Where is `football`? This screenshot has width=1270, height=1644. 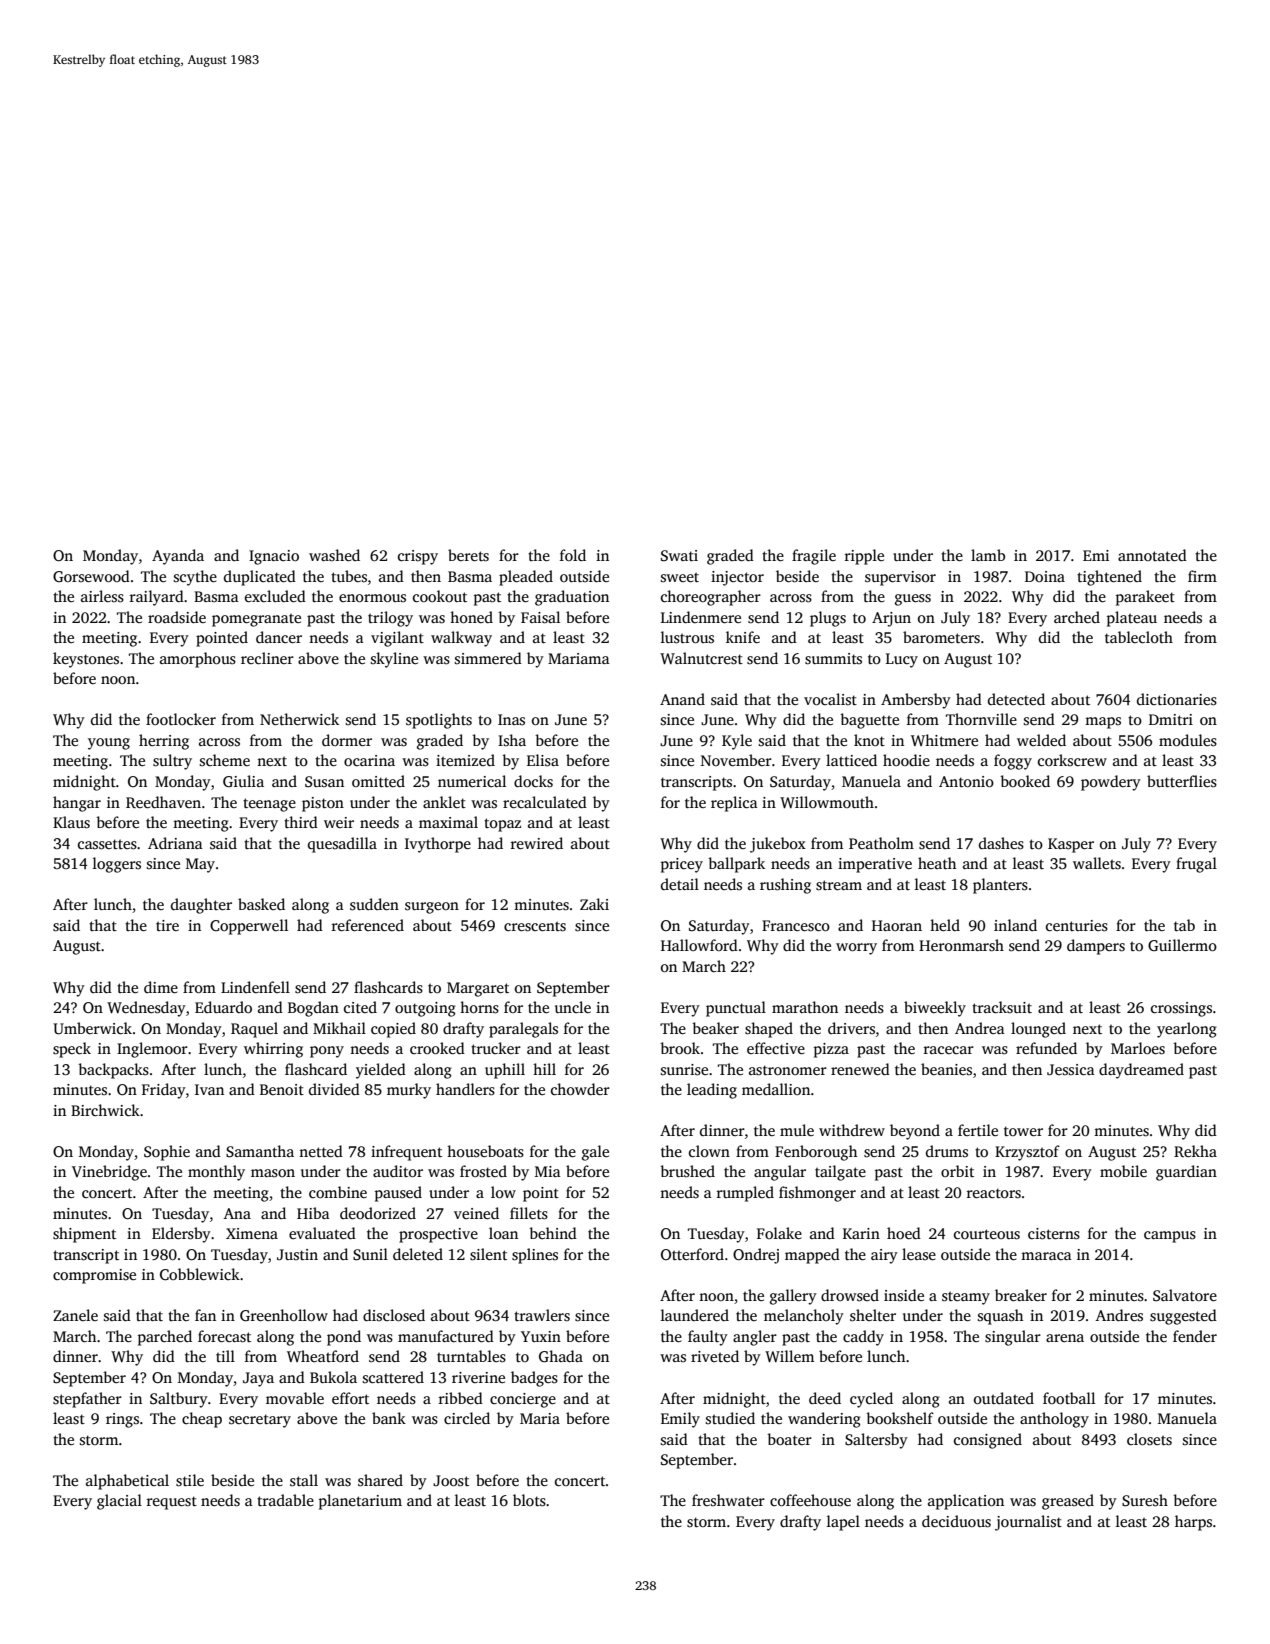
football is located at coordinates (1069, 1398).
